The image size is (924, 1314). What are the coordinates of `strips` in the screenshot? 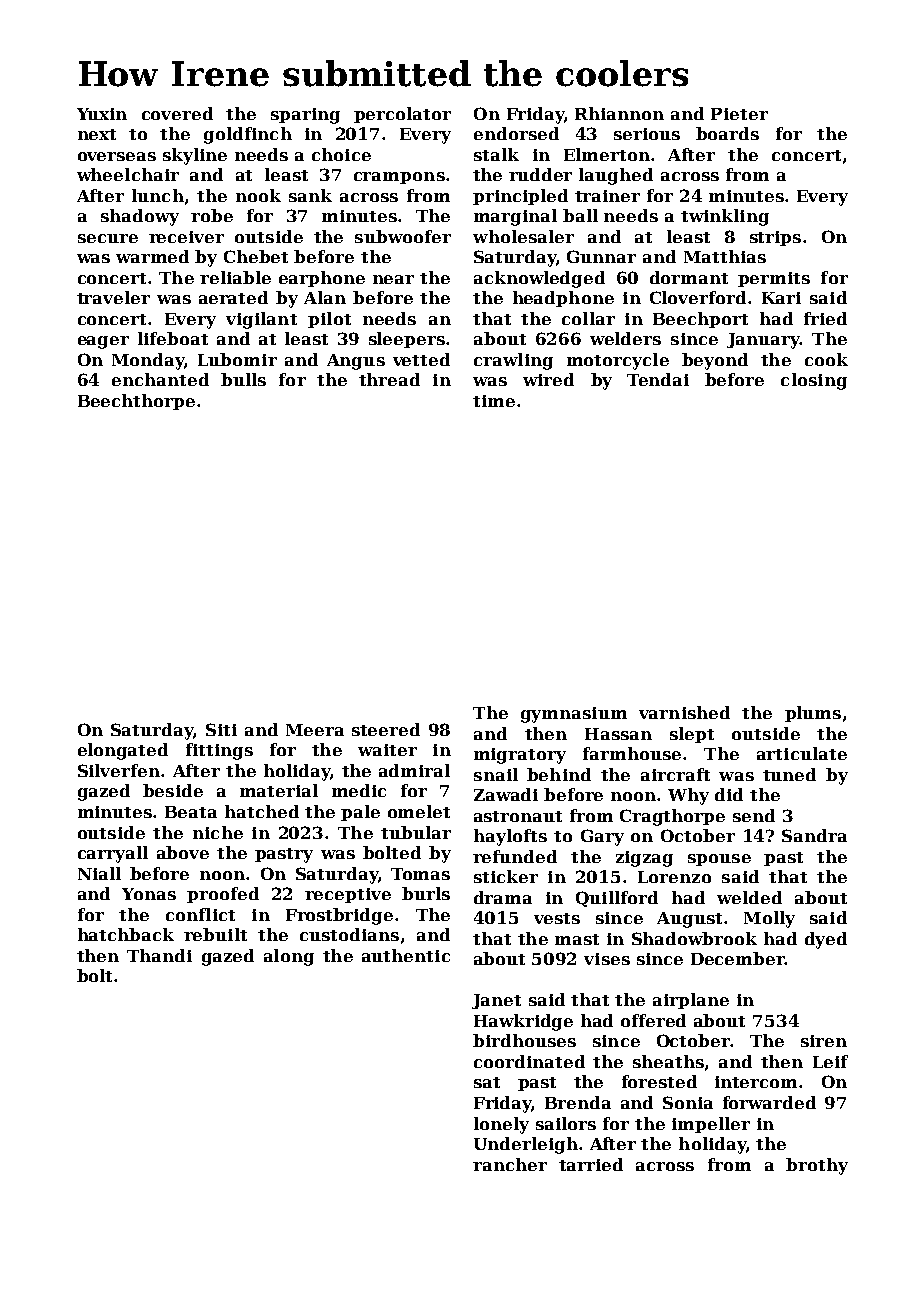 It's located at (775, 238).
